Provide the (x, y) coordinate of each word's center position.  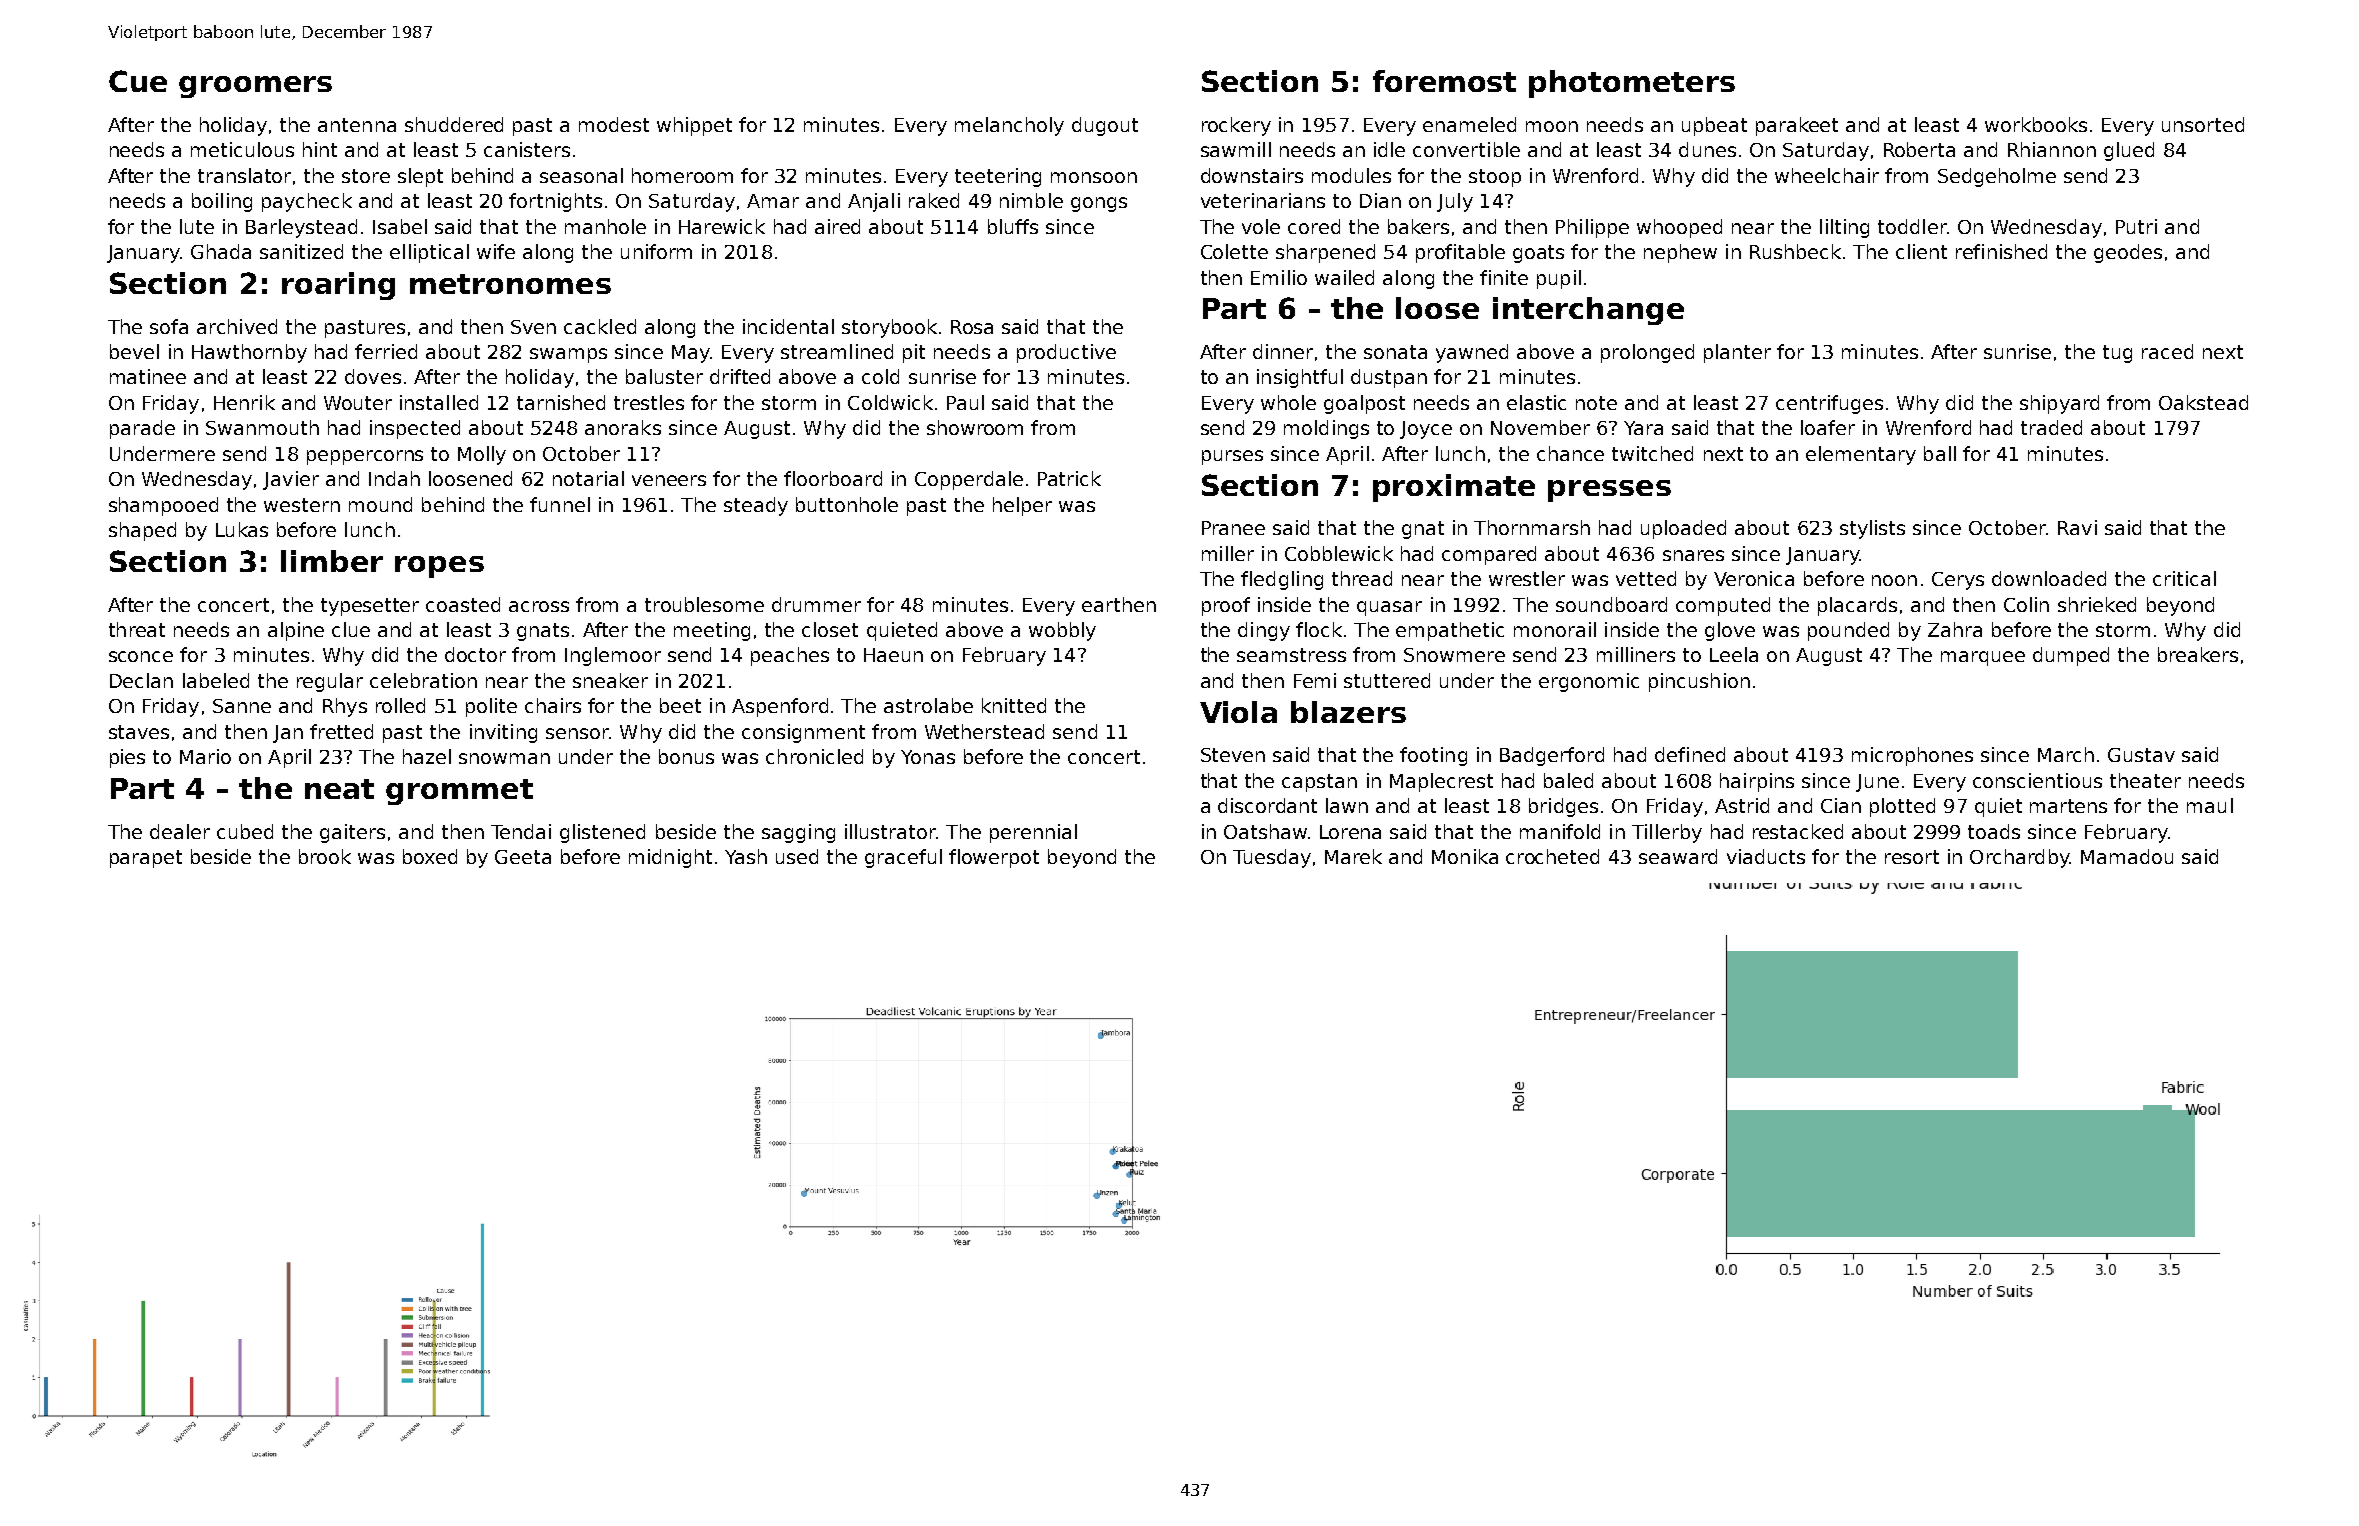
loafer (1828, 427)
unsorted (2203, 124)
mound (380, 504)
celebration (423, 680)
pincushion (1699, 682)
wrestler (1527, 578)
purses (1232, 457)
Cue (138, 81)
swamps (568, 355)
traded (2051, 427)
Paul (965, 402)
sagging (798, 833)
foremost (1444, 81)
